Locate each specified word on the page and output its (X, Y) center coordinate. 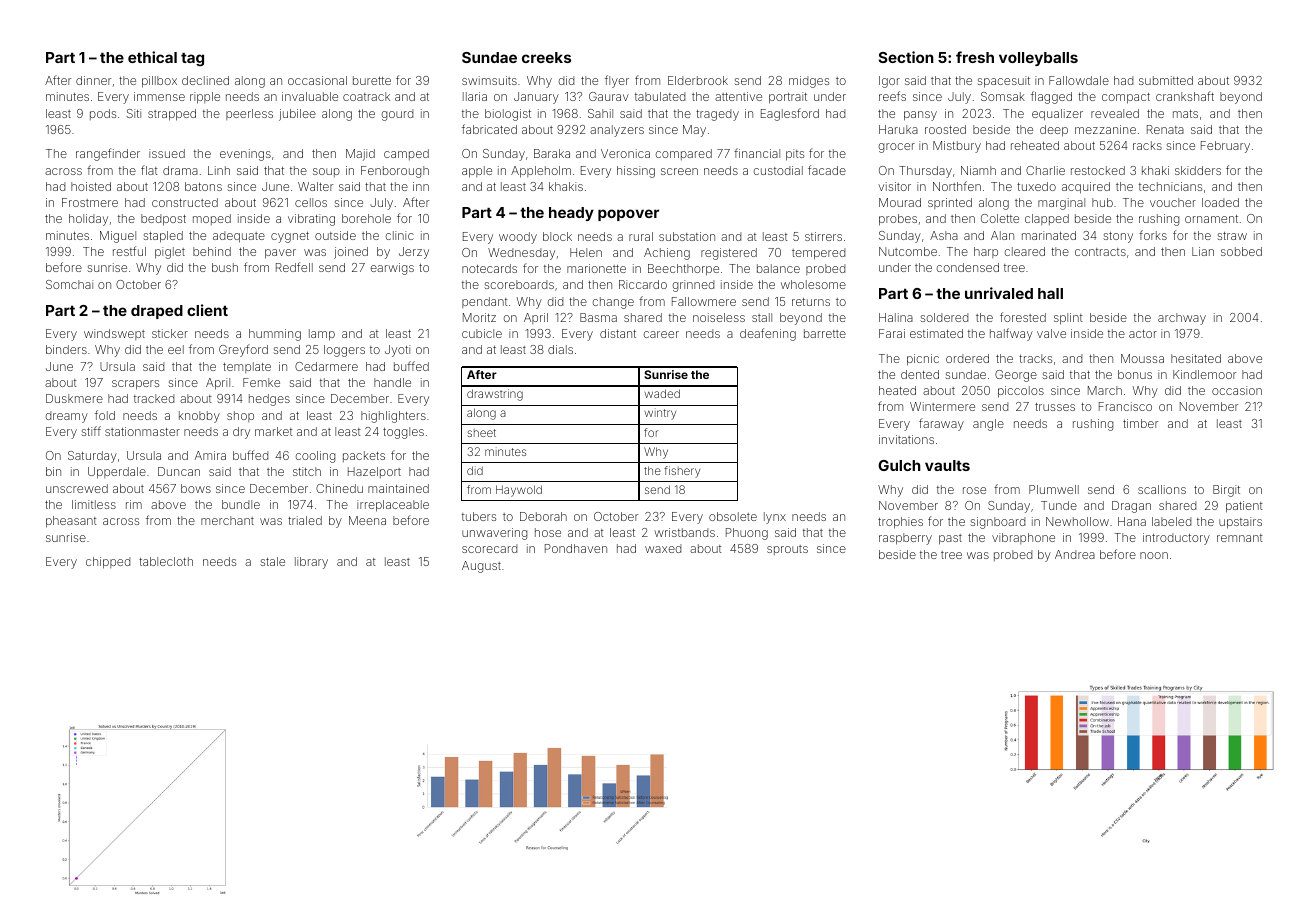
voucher (1173, 202)
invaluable (310, 96)
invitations (906, 439)
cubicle (482, 333)
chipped (108, 563)
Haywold (519, 491)
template (247, 367)
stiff (91, 431)
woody (518, 238)
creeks (546, 57)
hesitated (1196, 358)
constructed (185, 202)
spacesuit (1003, 82)
